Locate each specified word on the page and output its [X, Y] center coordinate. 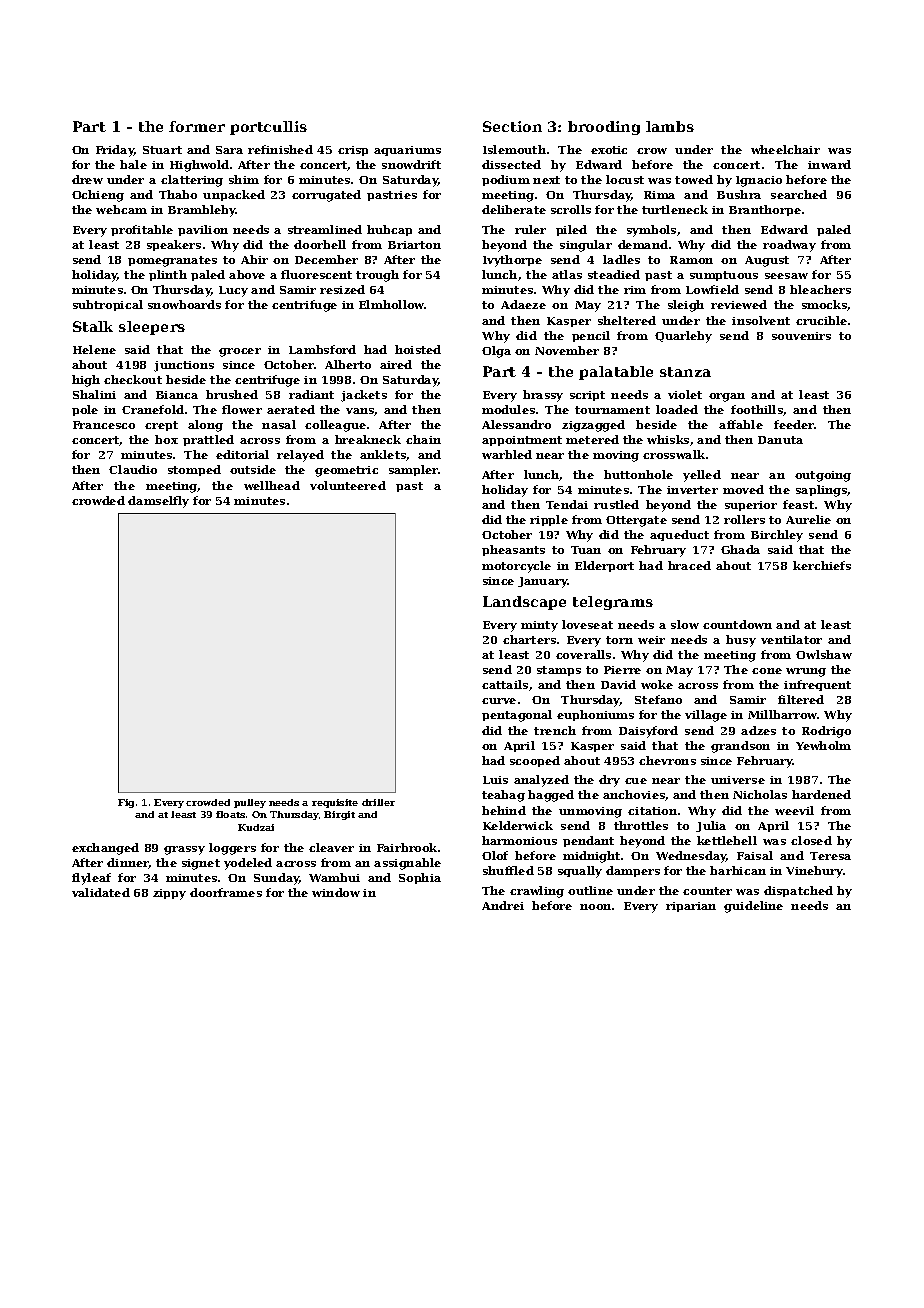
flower [242, 409]
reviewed [739, 304]
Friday [115, 151]
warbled [507, 454]
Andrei [503, 905]
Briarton [414, 245]
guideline [753, 907]
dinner [128, 863]
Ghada [740, 549]
